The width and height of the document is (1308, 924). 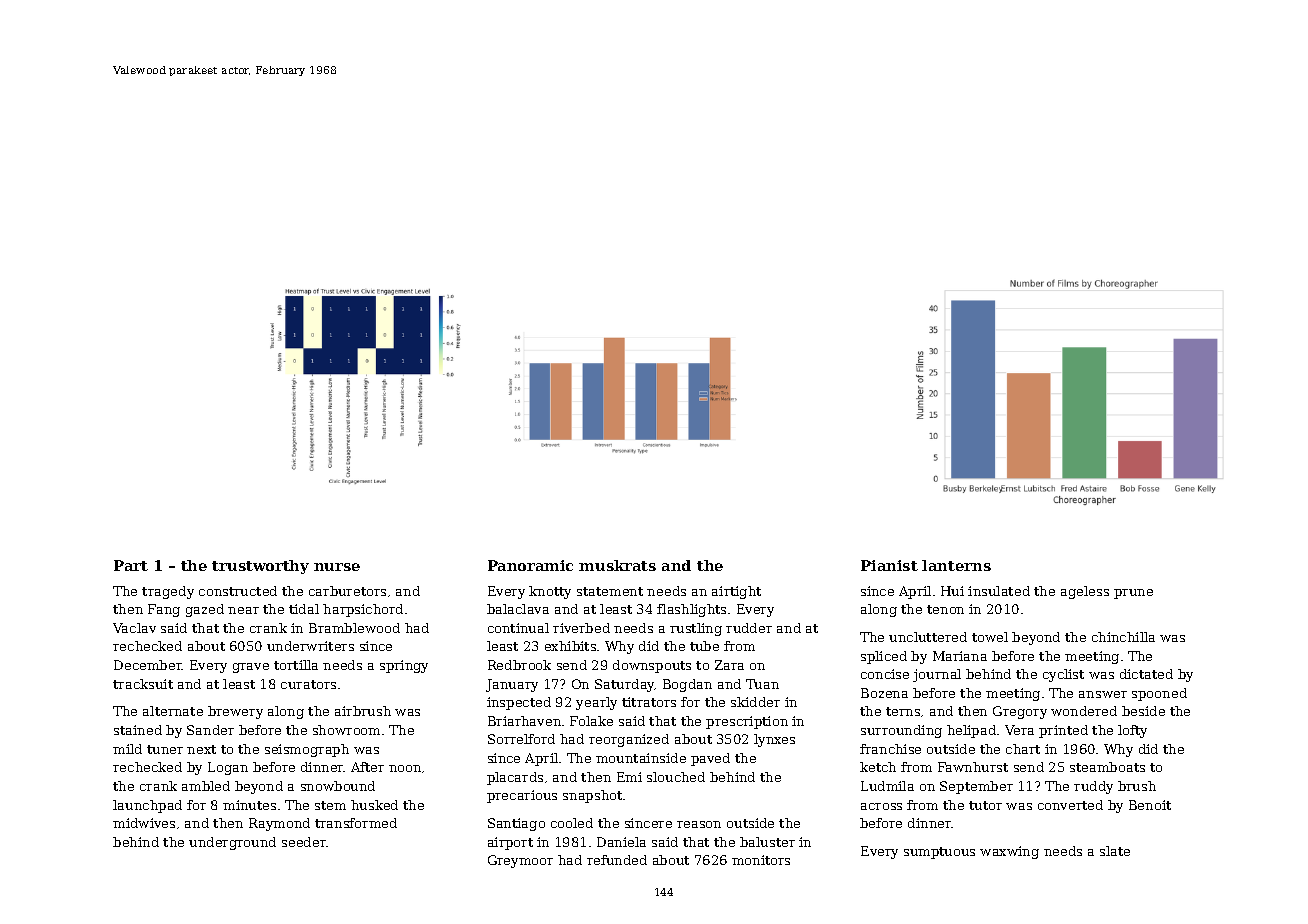 What do you see at coordinates (676, 777) in the document?
I see `slouched` at bounding box center [676, 777].
